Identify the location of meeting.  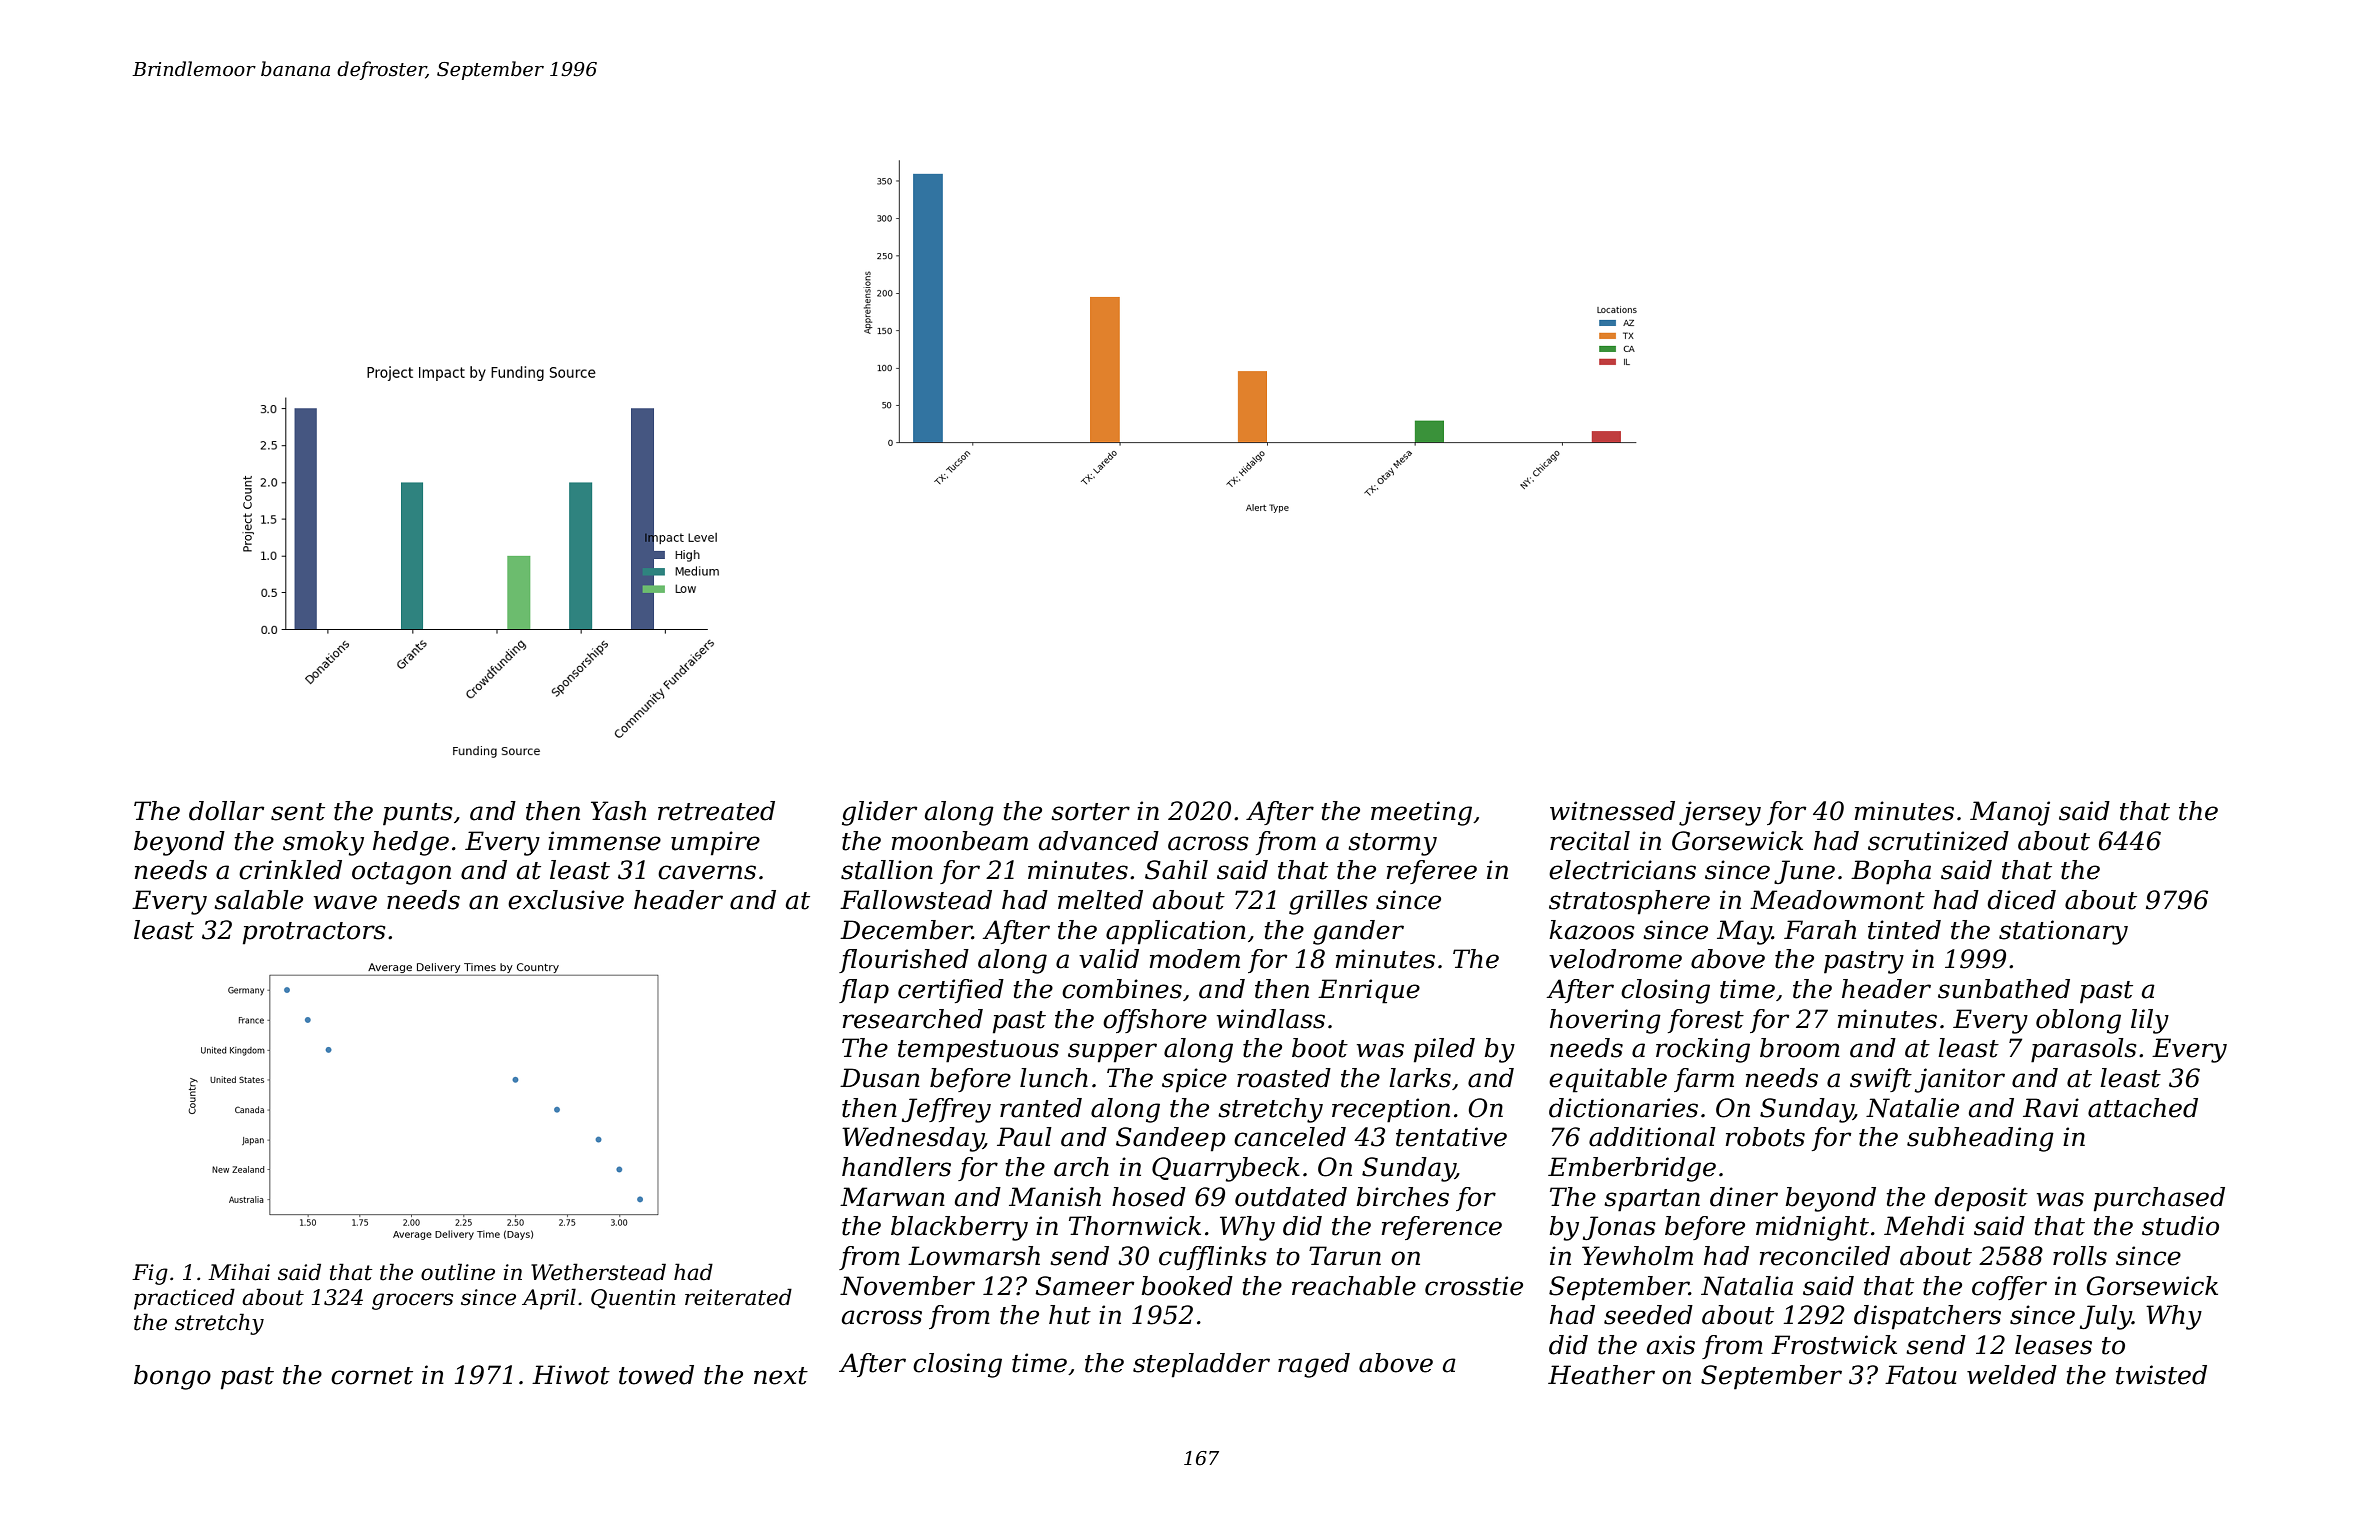
(1421, 813).
